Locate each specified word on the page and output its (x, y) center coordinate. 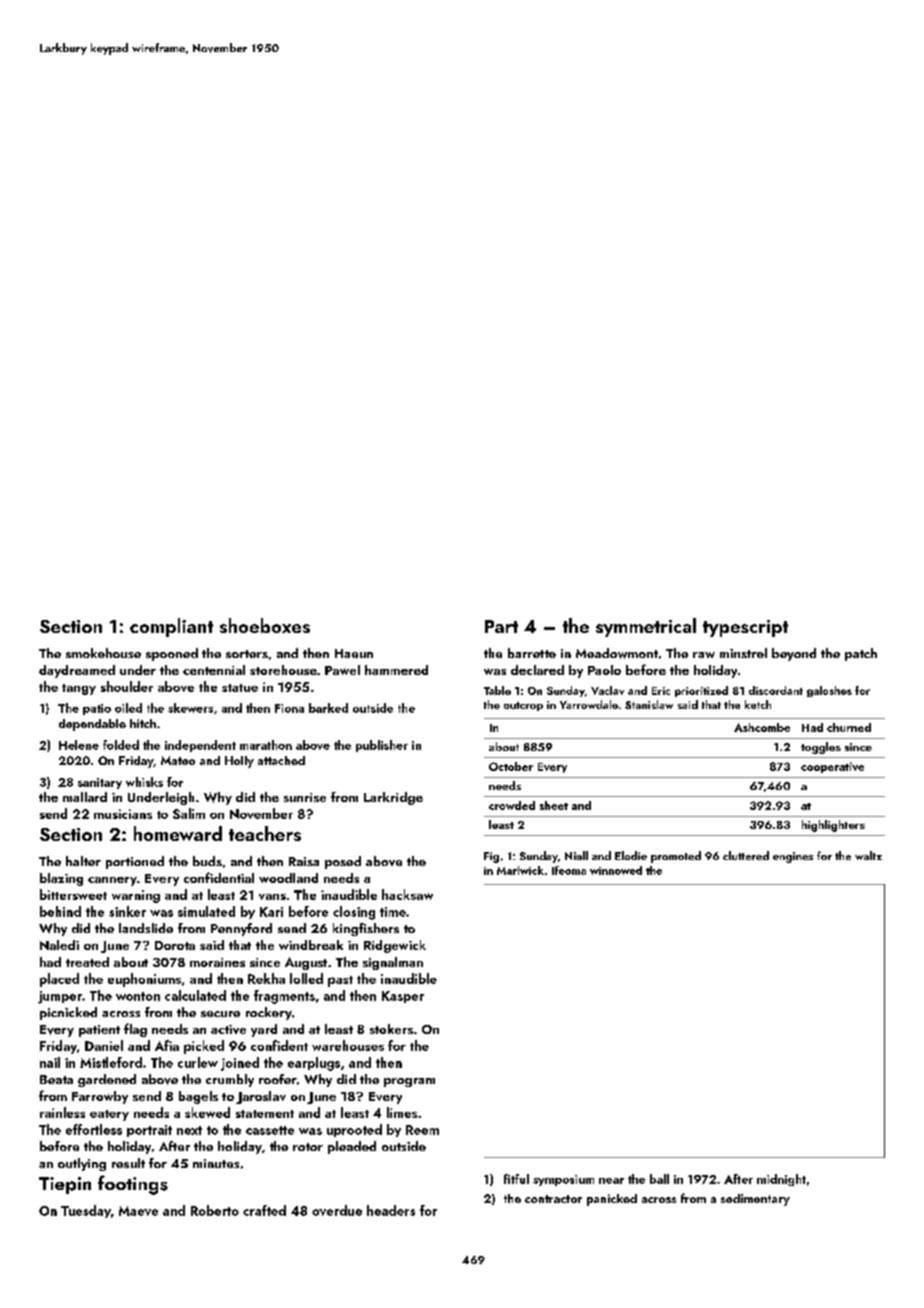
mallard (85, 797)
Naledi (59, 945)
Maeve (138, 1211)
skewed (207, 1112)
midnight (781, 1180)
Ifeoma (569, 870)
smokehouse (103, 653)
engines (793, 857)
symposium (563, 1180)
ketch (758, 704)
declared (537, 670)
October (511, 766)
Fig (491, 857)
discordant (776, 690)
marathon (266, 745)
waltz (868, 855)
